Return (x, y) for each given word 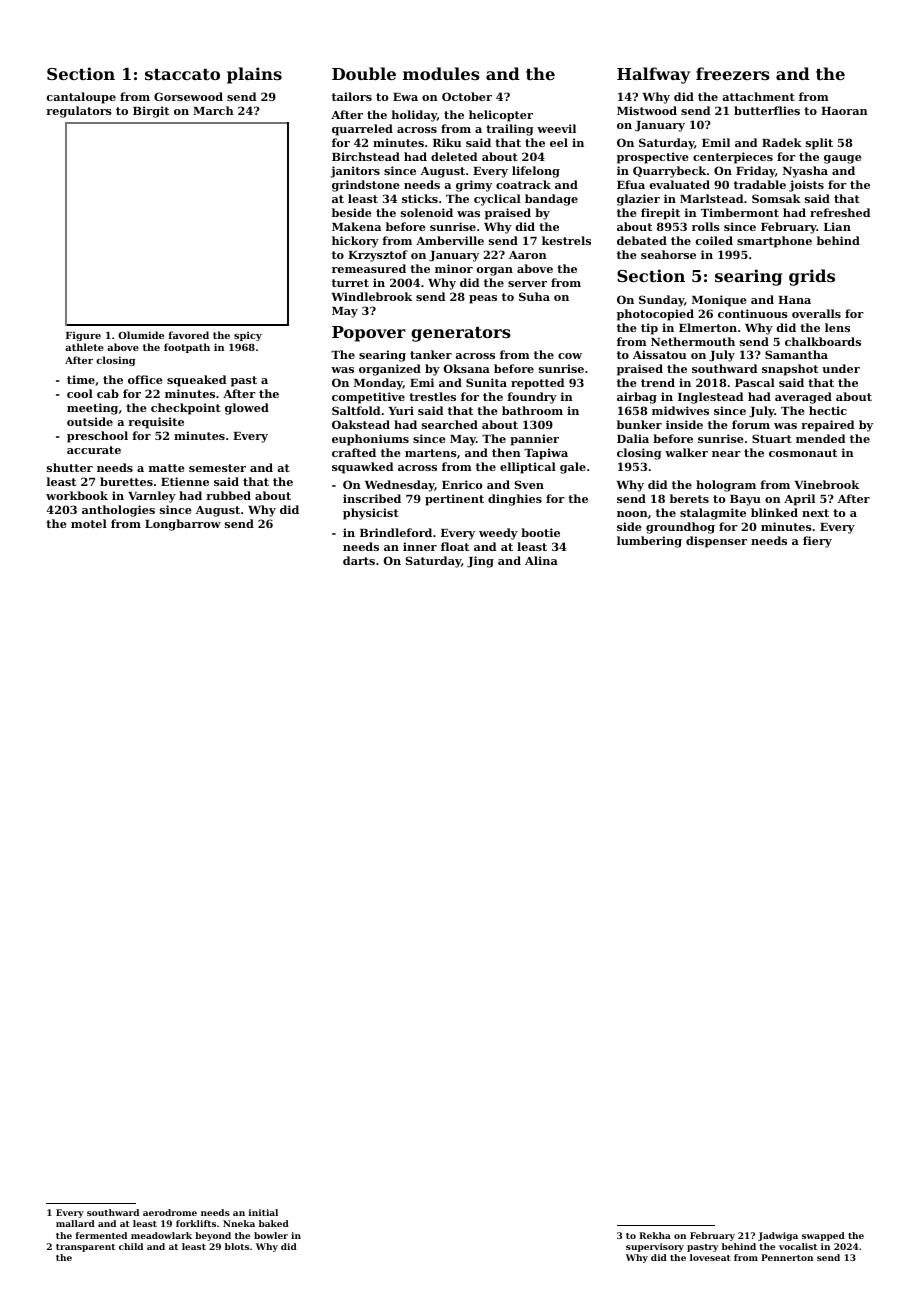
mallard (75, 1223)
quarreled (362, 130)
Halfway (653, 75)
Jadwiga (778, 1236)
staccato (182, 74)
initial (263, 1212)
